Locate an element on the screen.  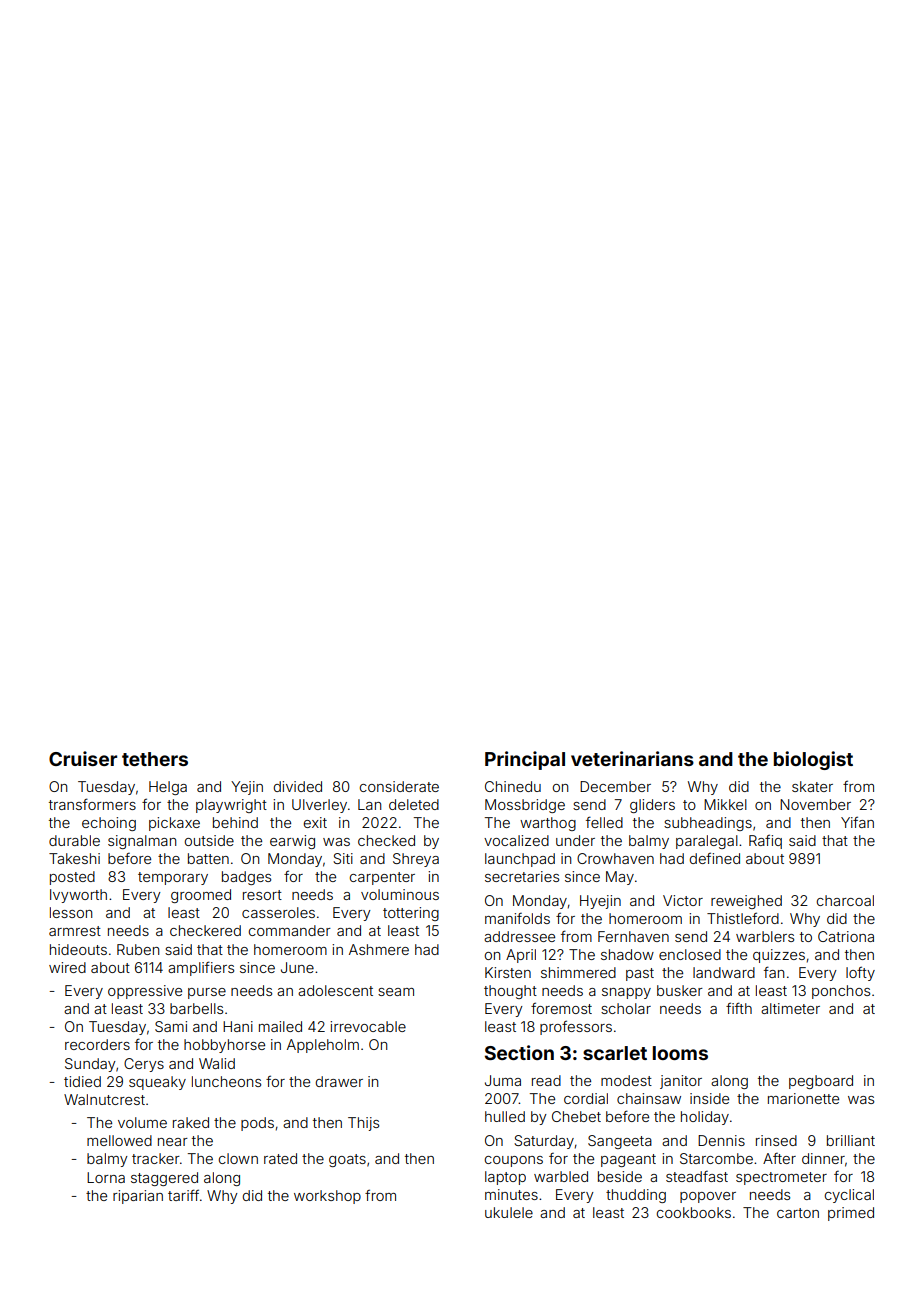
Takeshi is located at coordinates (74, 858).
